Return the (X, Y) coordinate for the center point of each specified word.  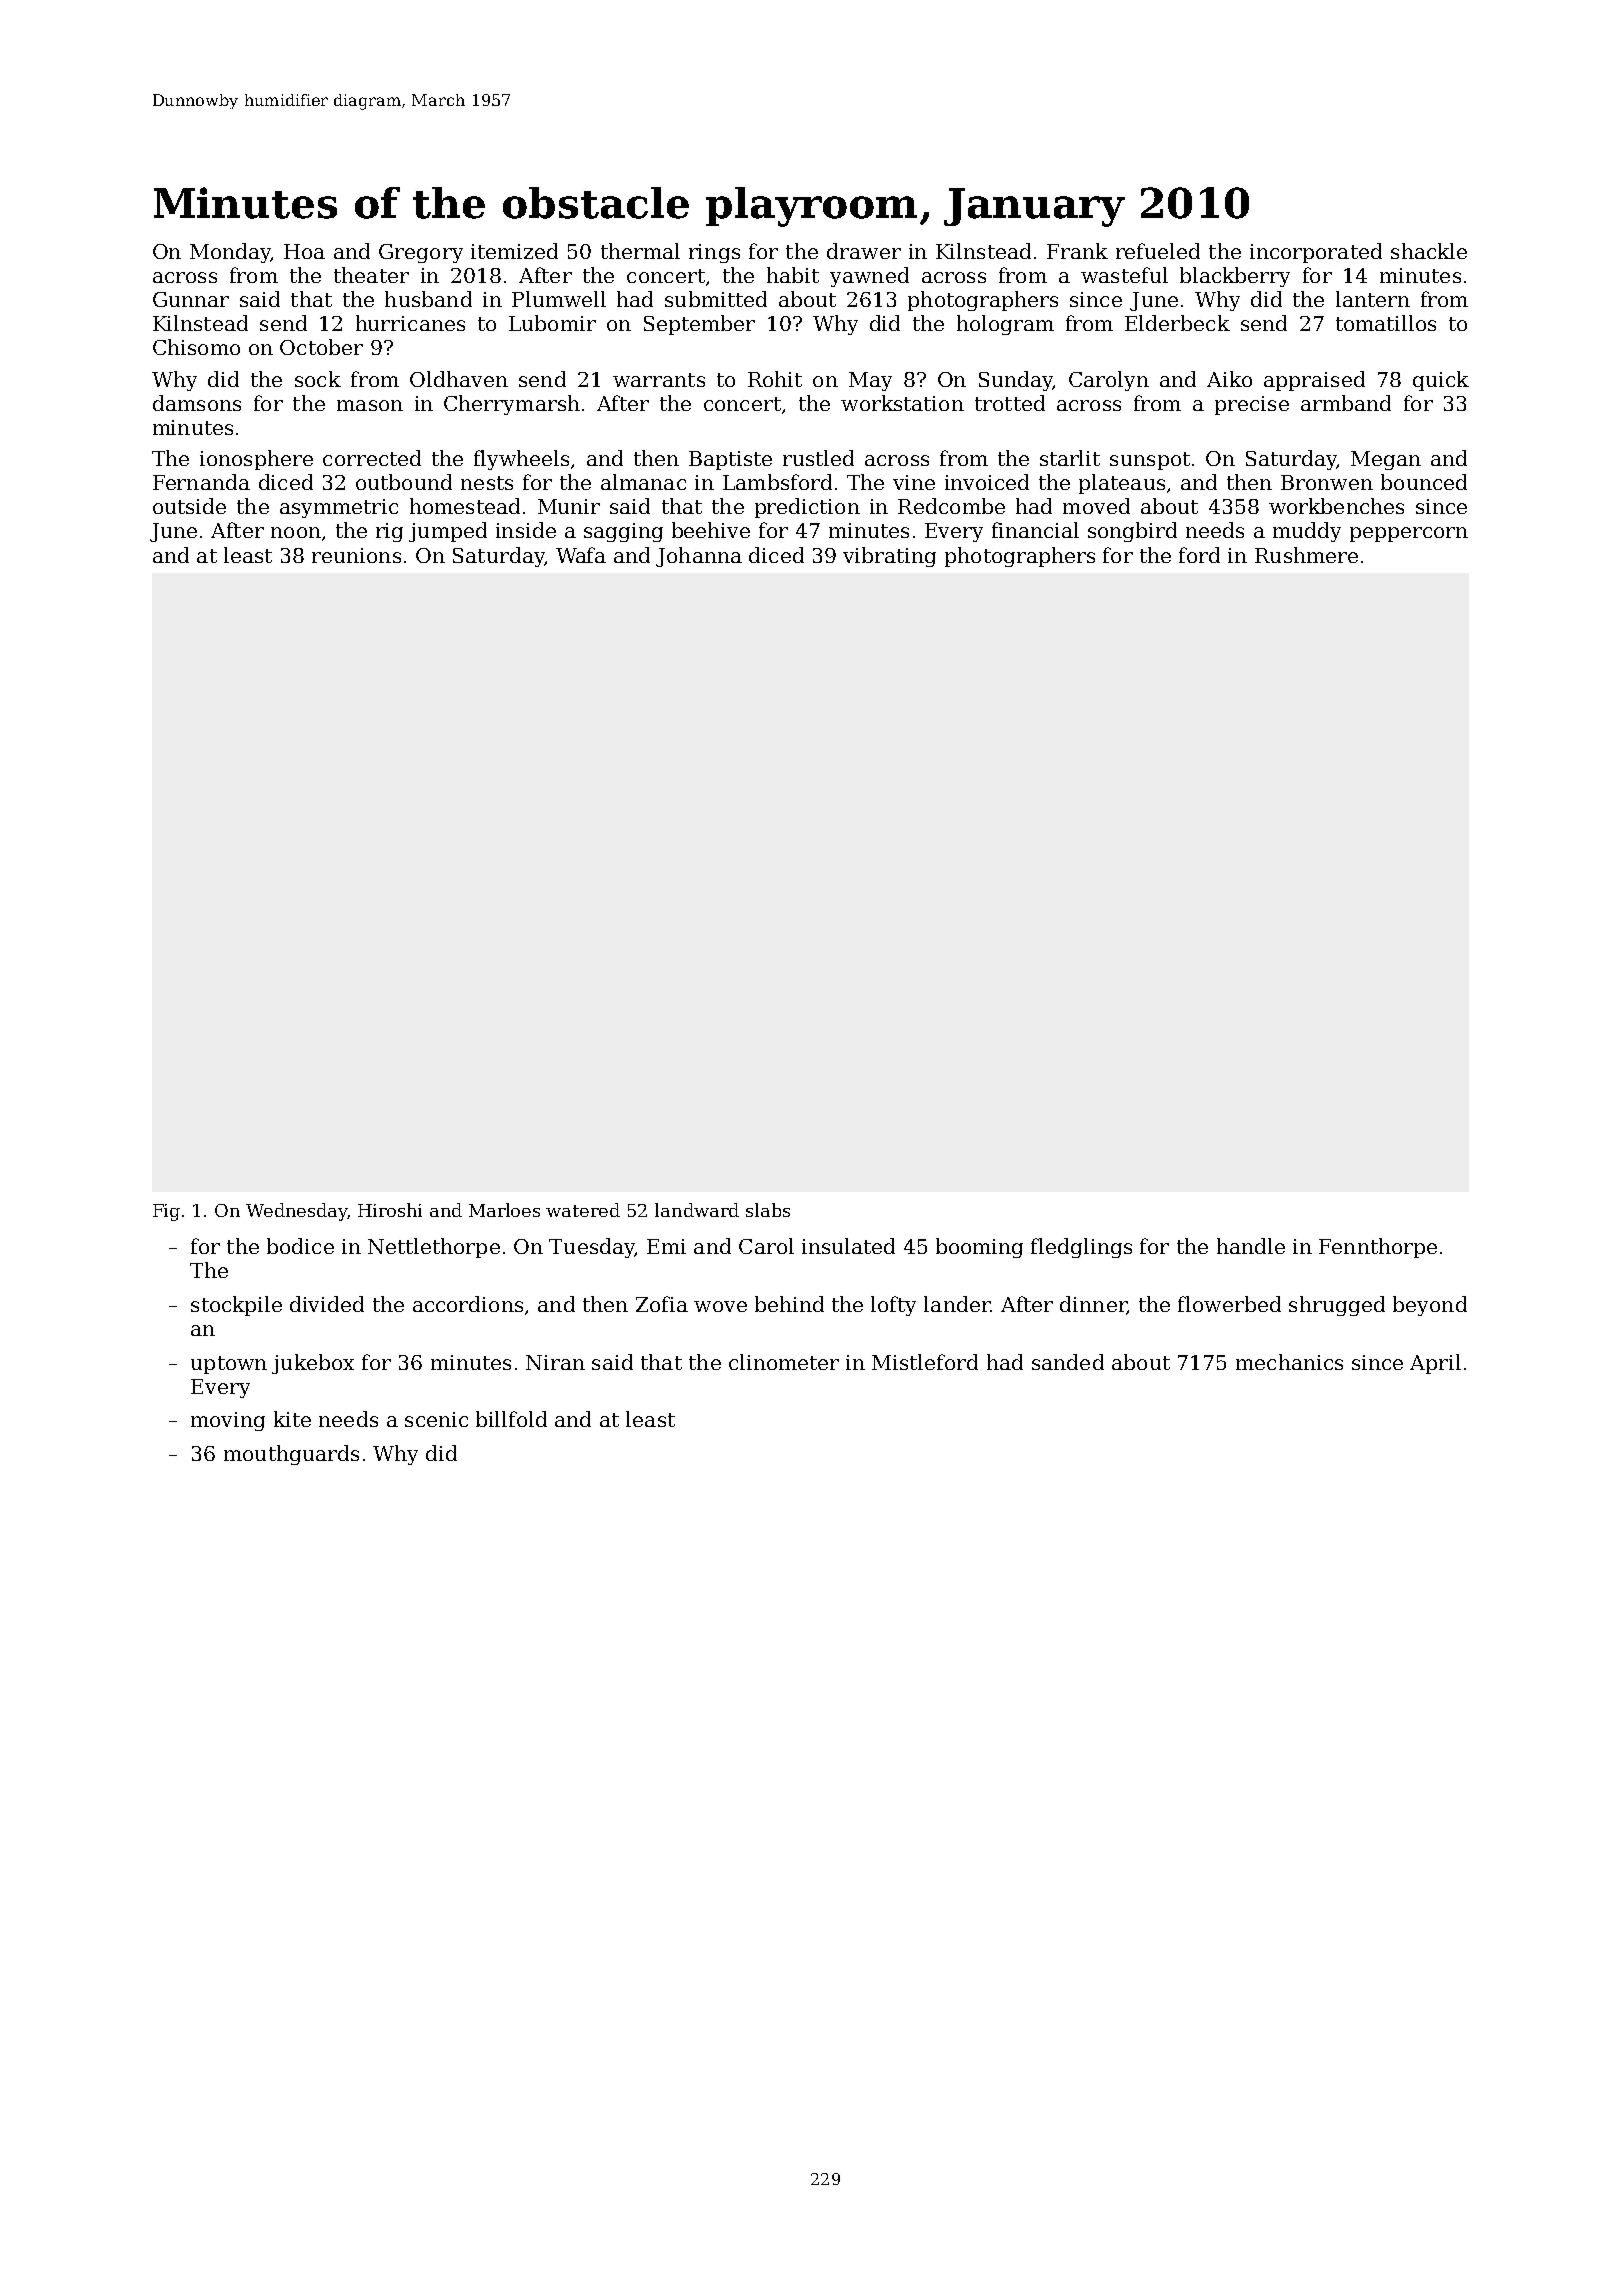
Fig (166, 1212)
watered (583, 1210)
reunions (356, 555)
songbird (1132, 532)
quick (1441, 381)
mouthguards (291, 1455)
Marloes (504, 1210)
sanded (1068, 1362)
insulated (848, 1246)
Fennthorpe (1378, 1248)
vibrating (889, 557)
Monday (230, 253)
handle (1251, 1246)
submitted (716, 299)
